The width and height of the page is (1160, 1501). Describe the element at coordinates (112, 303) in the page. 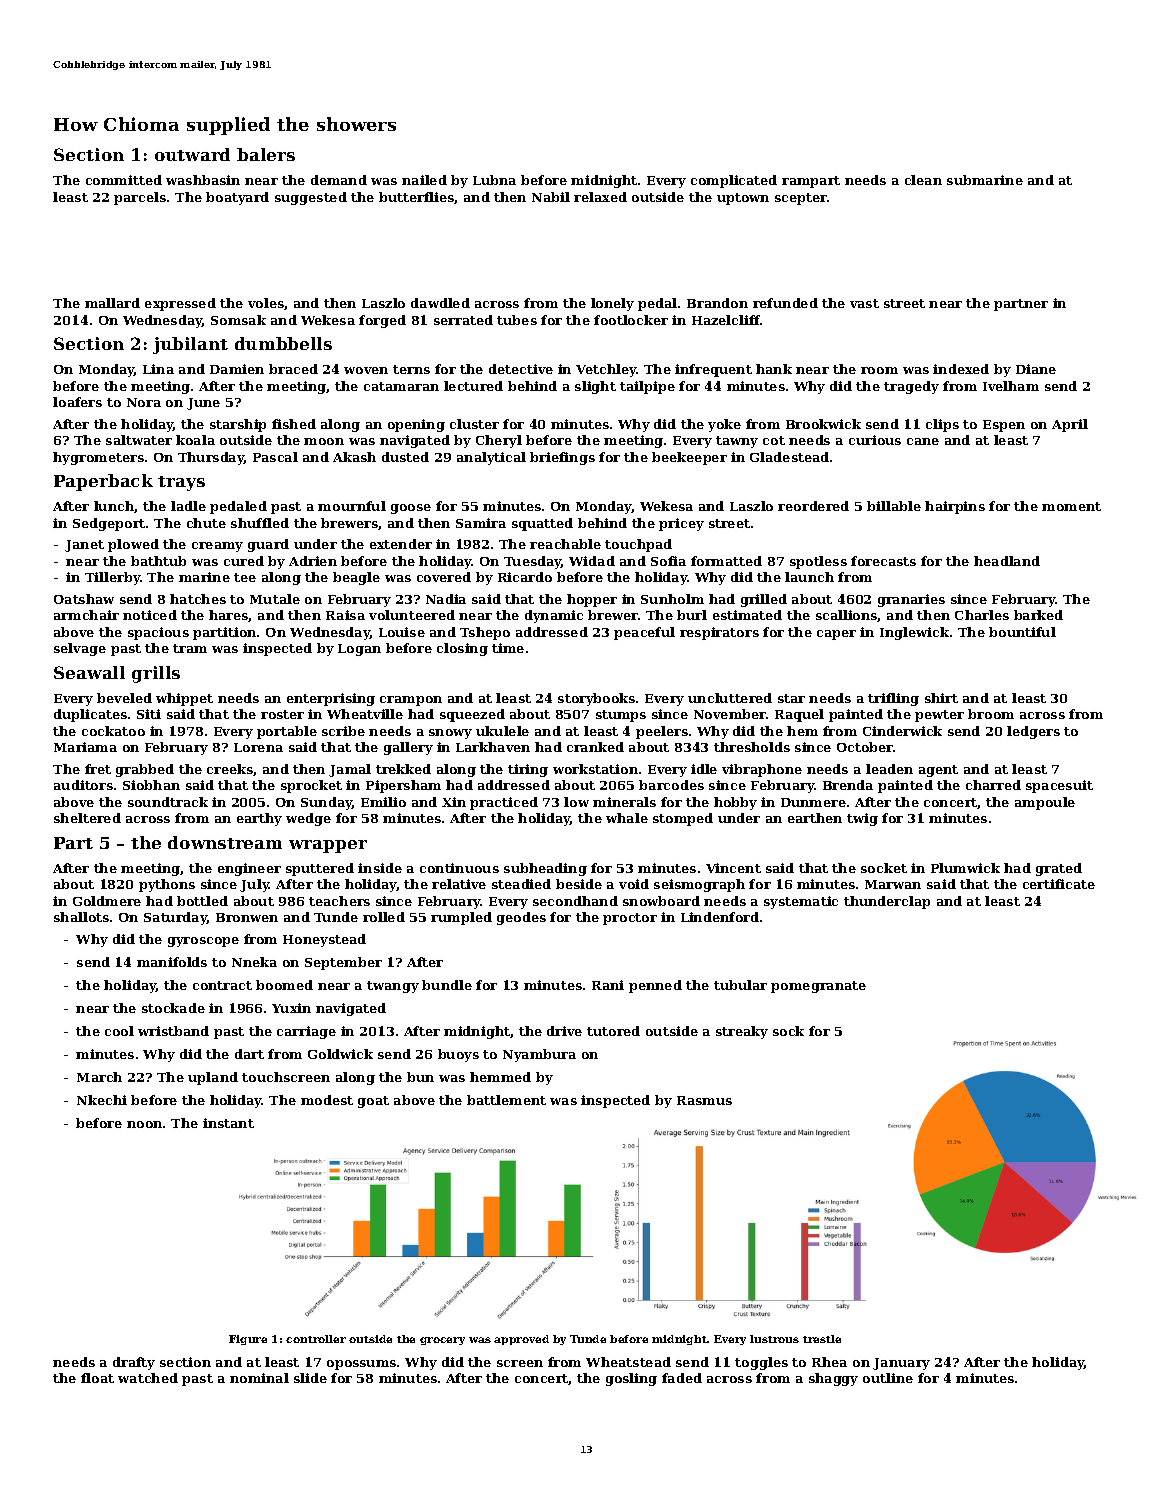

I see `mallard` at that location.
